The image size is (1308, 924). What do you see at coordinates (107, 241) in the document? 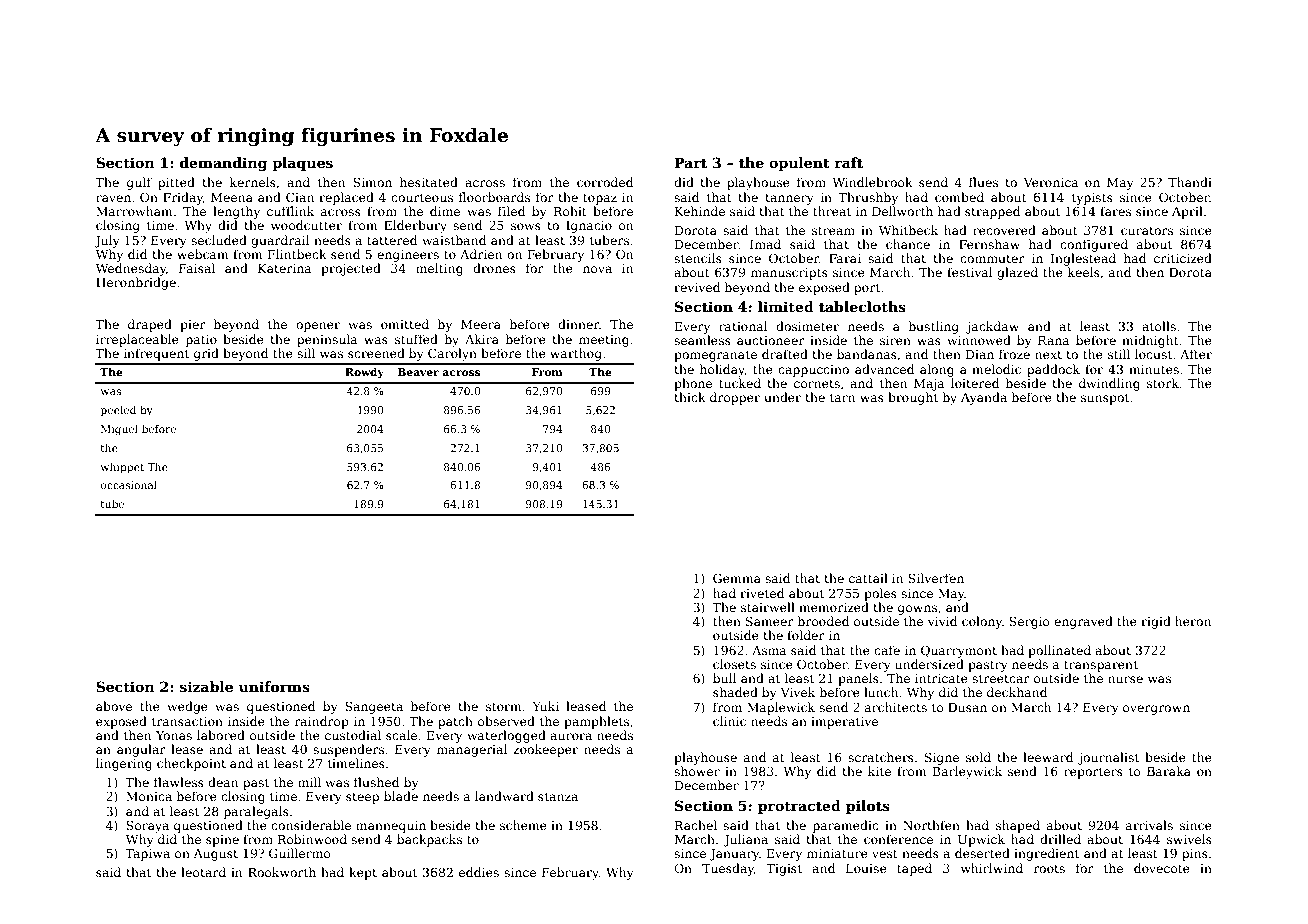
I see `July` at bounding box center [107, 241].
